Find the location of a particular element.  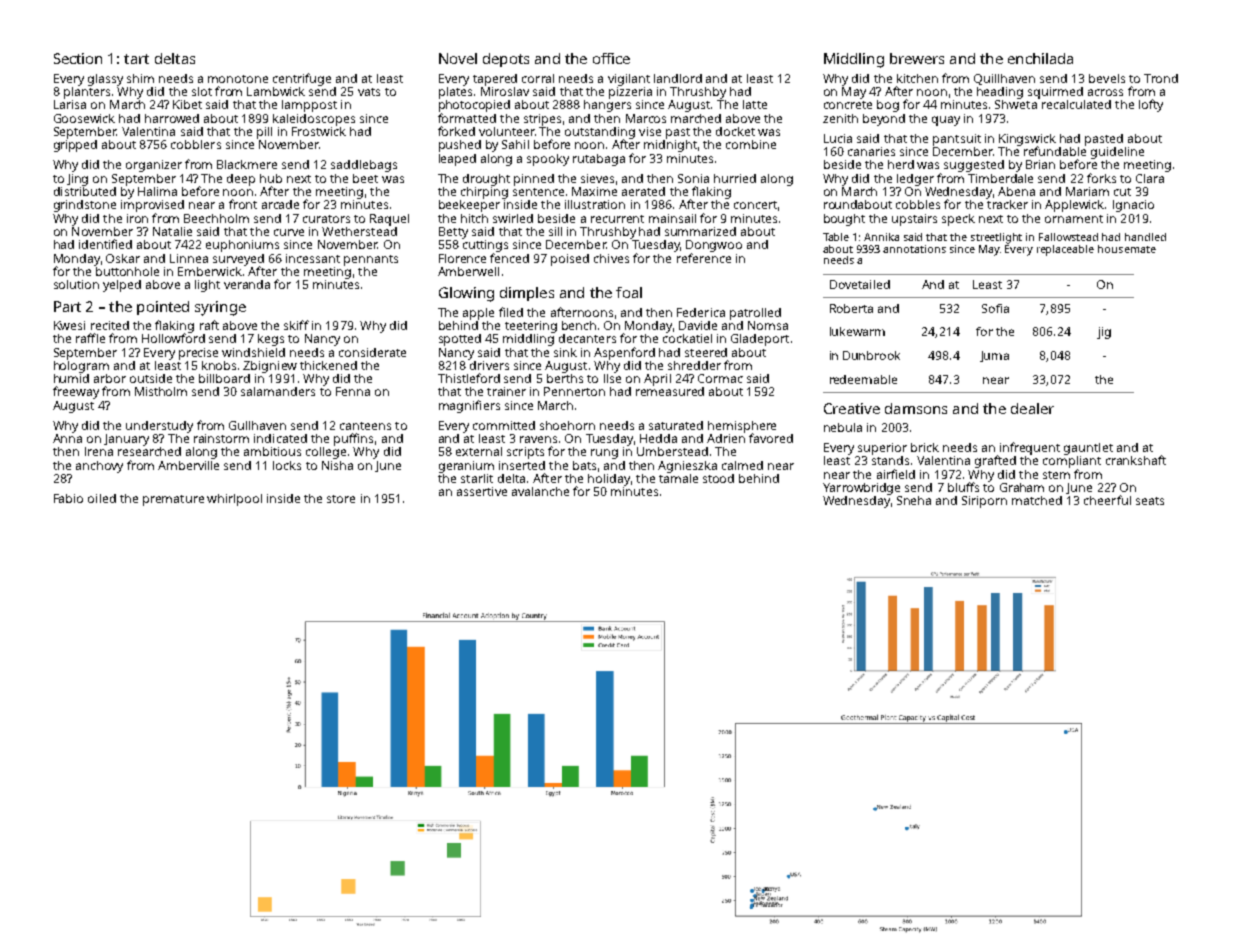

billboard is located at coordinates (224, 378).
